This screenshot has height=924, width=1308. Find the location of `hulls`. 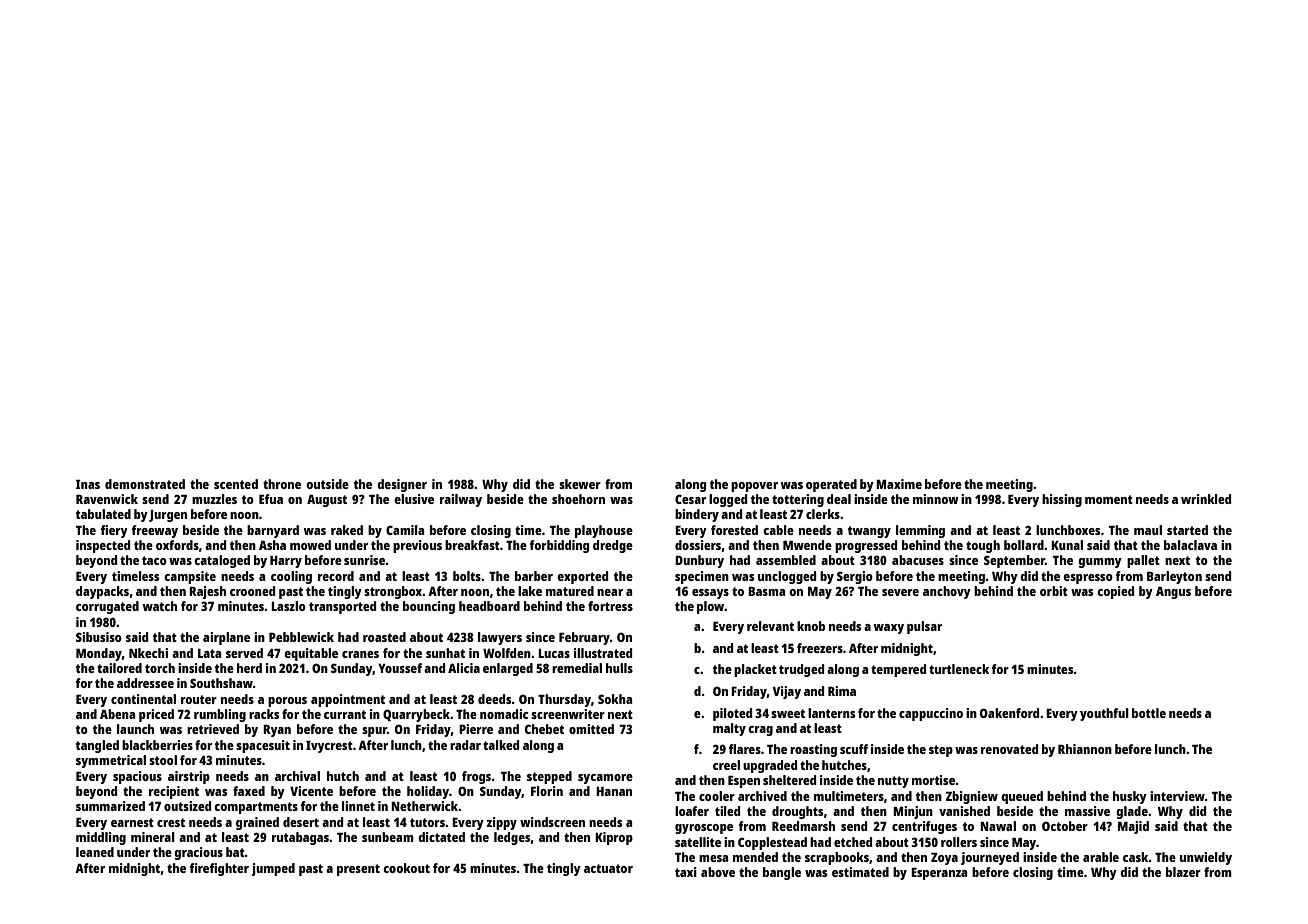

hulls is located at coordinates (619, 668).
